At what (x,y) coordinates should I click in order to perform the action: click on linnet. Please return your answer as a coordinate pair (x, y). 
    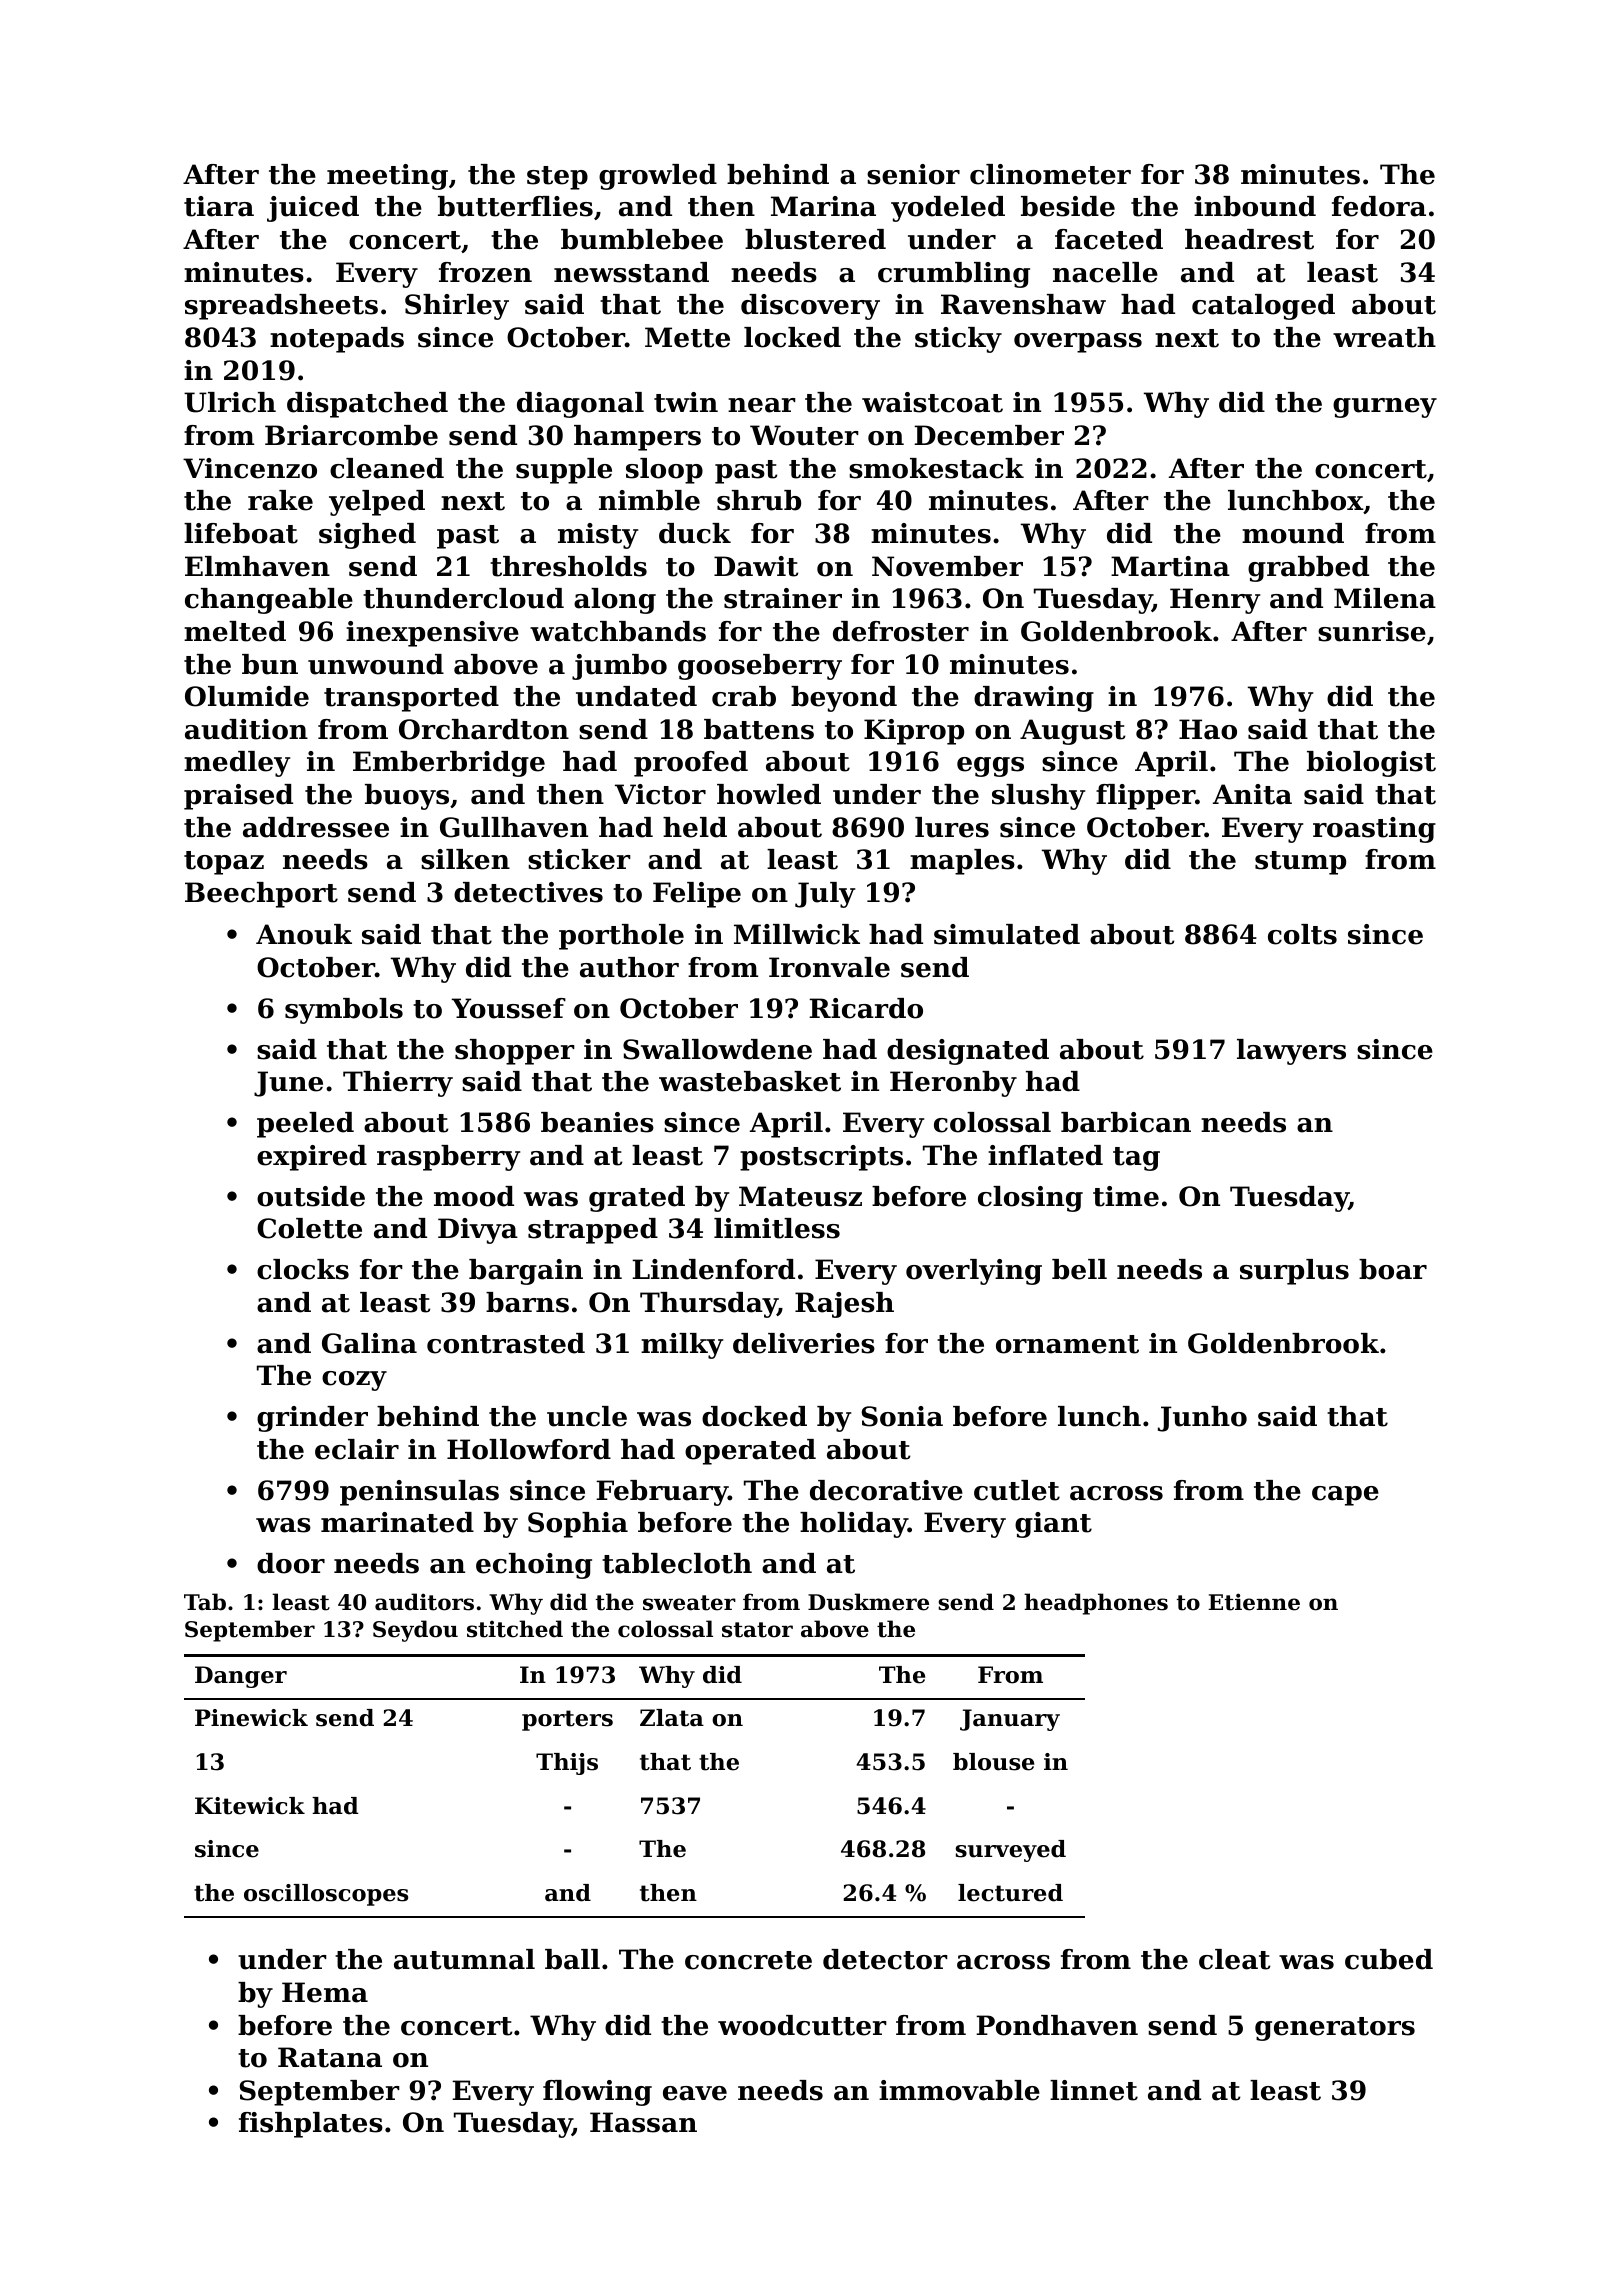
    Looking at the image, I should click on (1094, 2090).
